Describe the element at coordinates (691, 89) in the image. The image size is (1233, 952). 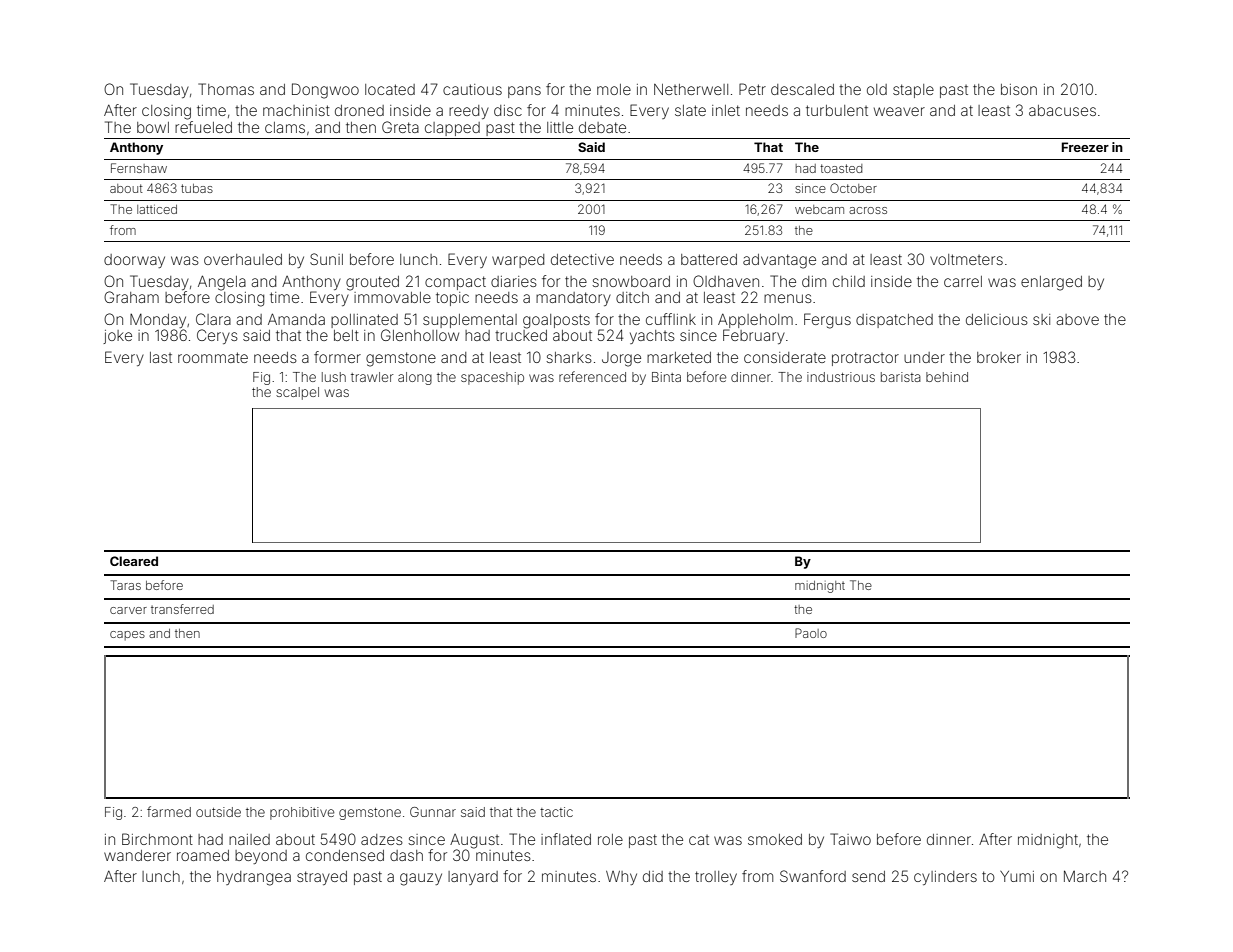
I see `Netherwell` at that location.
